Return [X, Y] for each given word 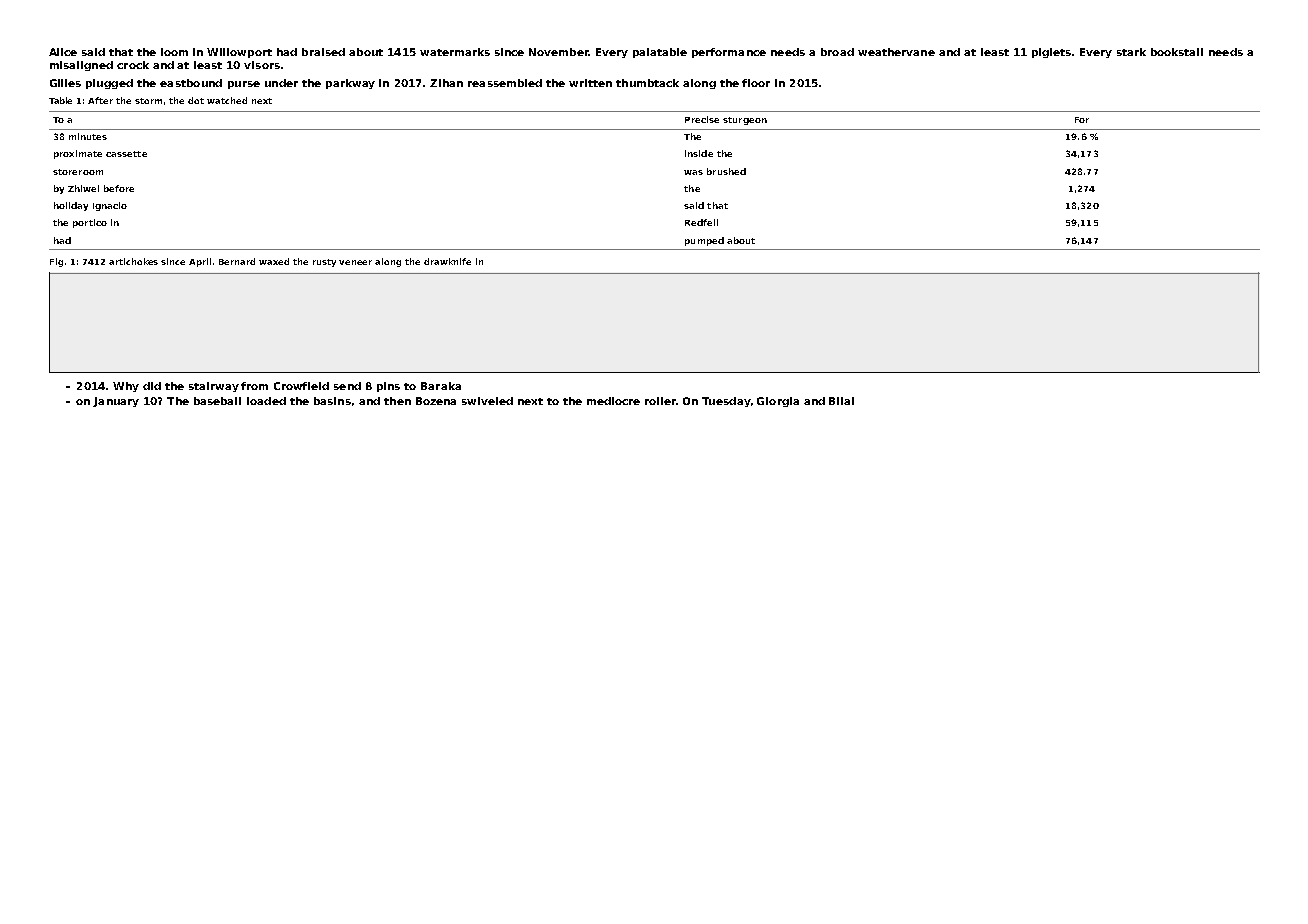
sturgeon [745, 121]
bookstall [1177, 52]
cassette [126, 154]
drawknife [447, 261]
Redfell [701, 222]
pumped [704, 241]
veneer [355, 262]
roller [660, 401]
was [693, 172]
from [254, 386]
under [281, 83]
